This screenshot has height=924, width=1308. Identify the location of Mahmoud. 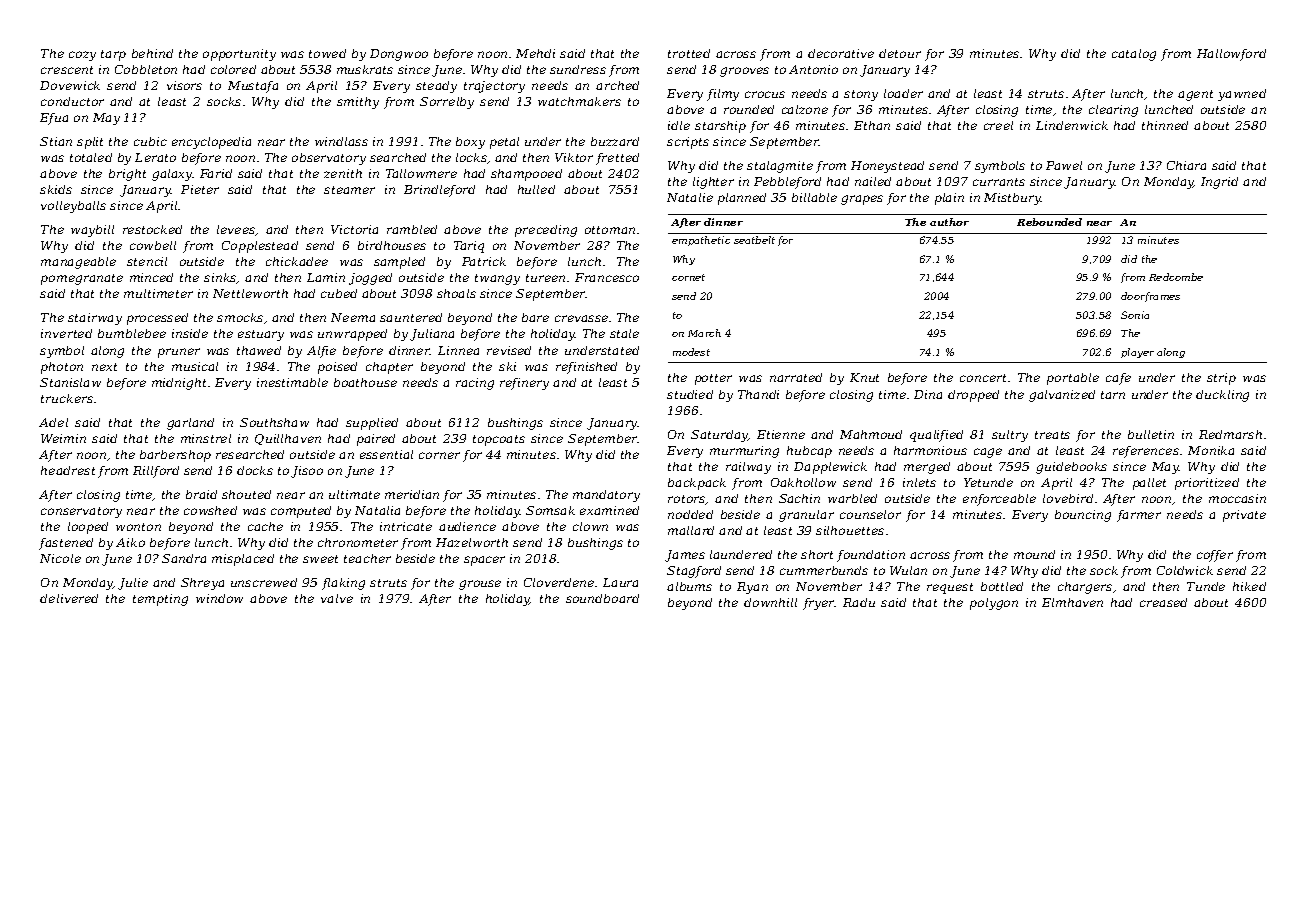
(871, 434).
